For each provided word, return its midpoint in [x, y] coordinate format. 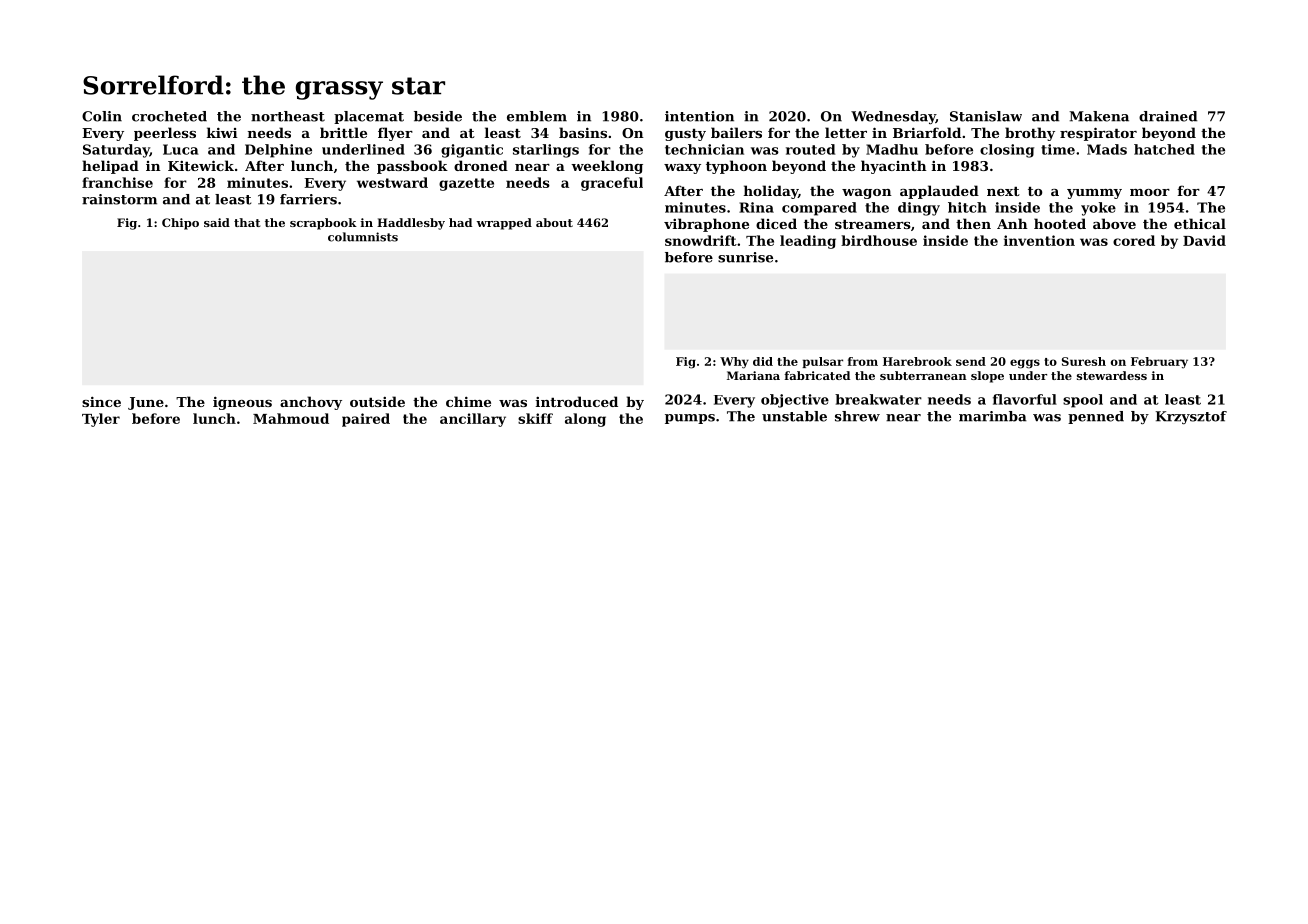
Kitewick [201, 165]
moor [1150, 192]
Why [734, 363]
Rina [756, 207]
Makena [1099, 116]
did [763, 361]
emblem [537, 116]
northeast [288, 116]
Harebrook [917, 361]
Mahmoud [291, 418]
